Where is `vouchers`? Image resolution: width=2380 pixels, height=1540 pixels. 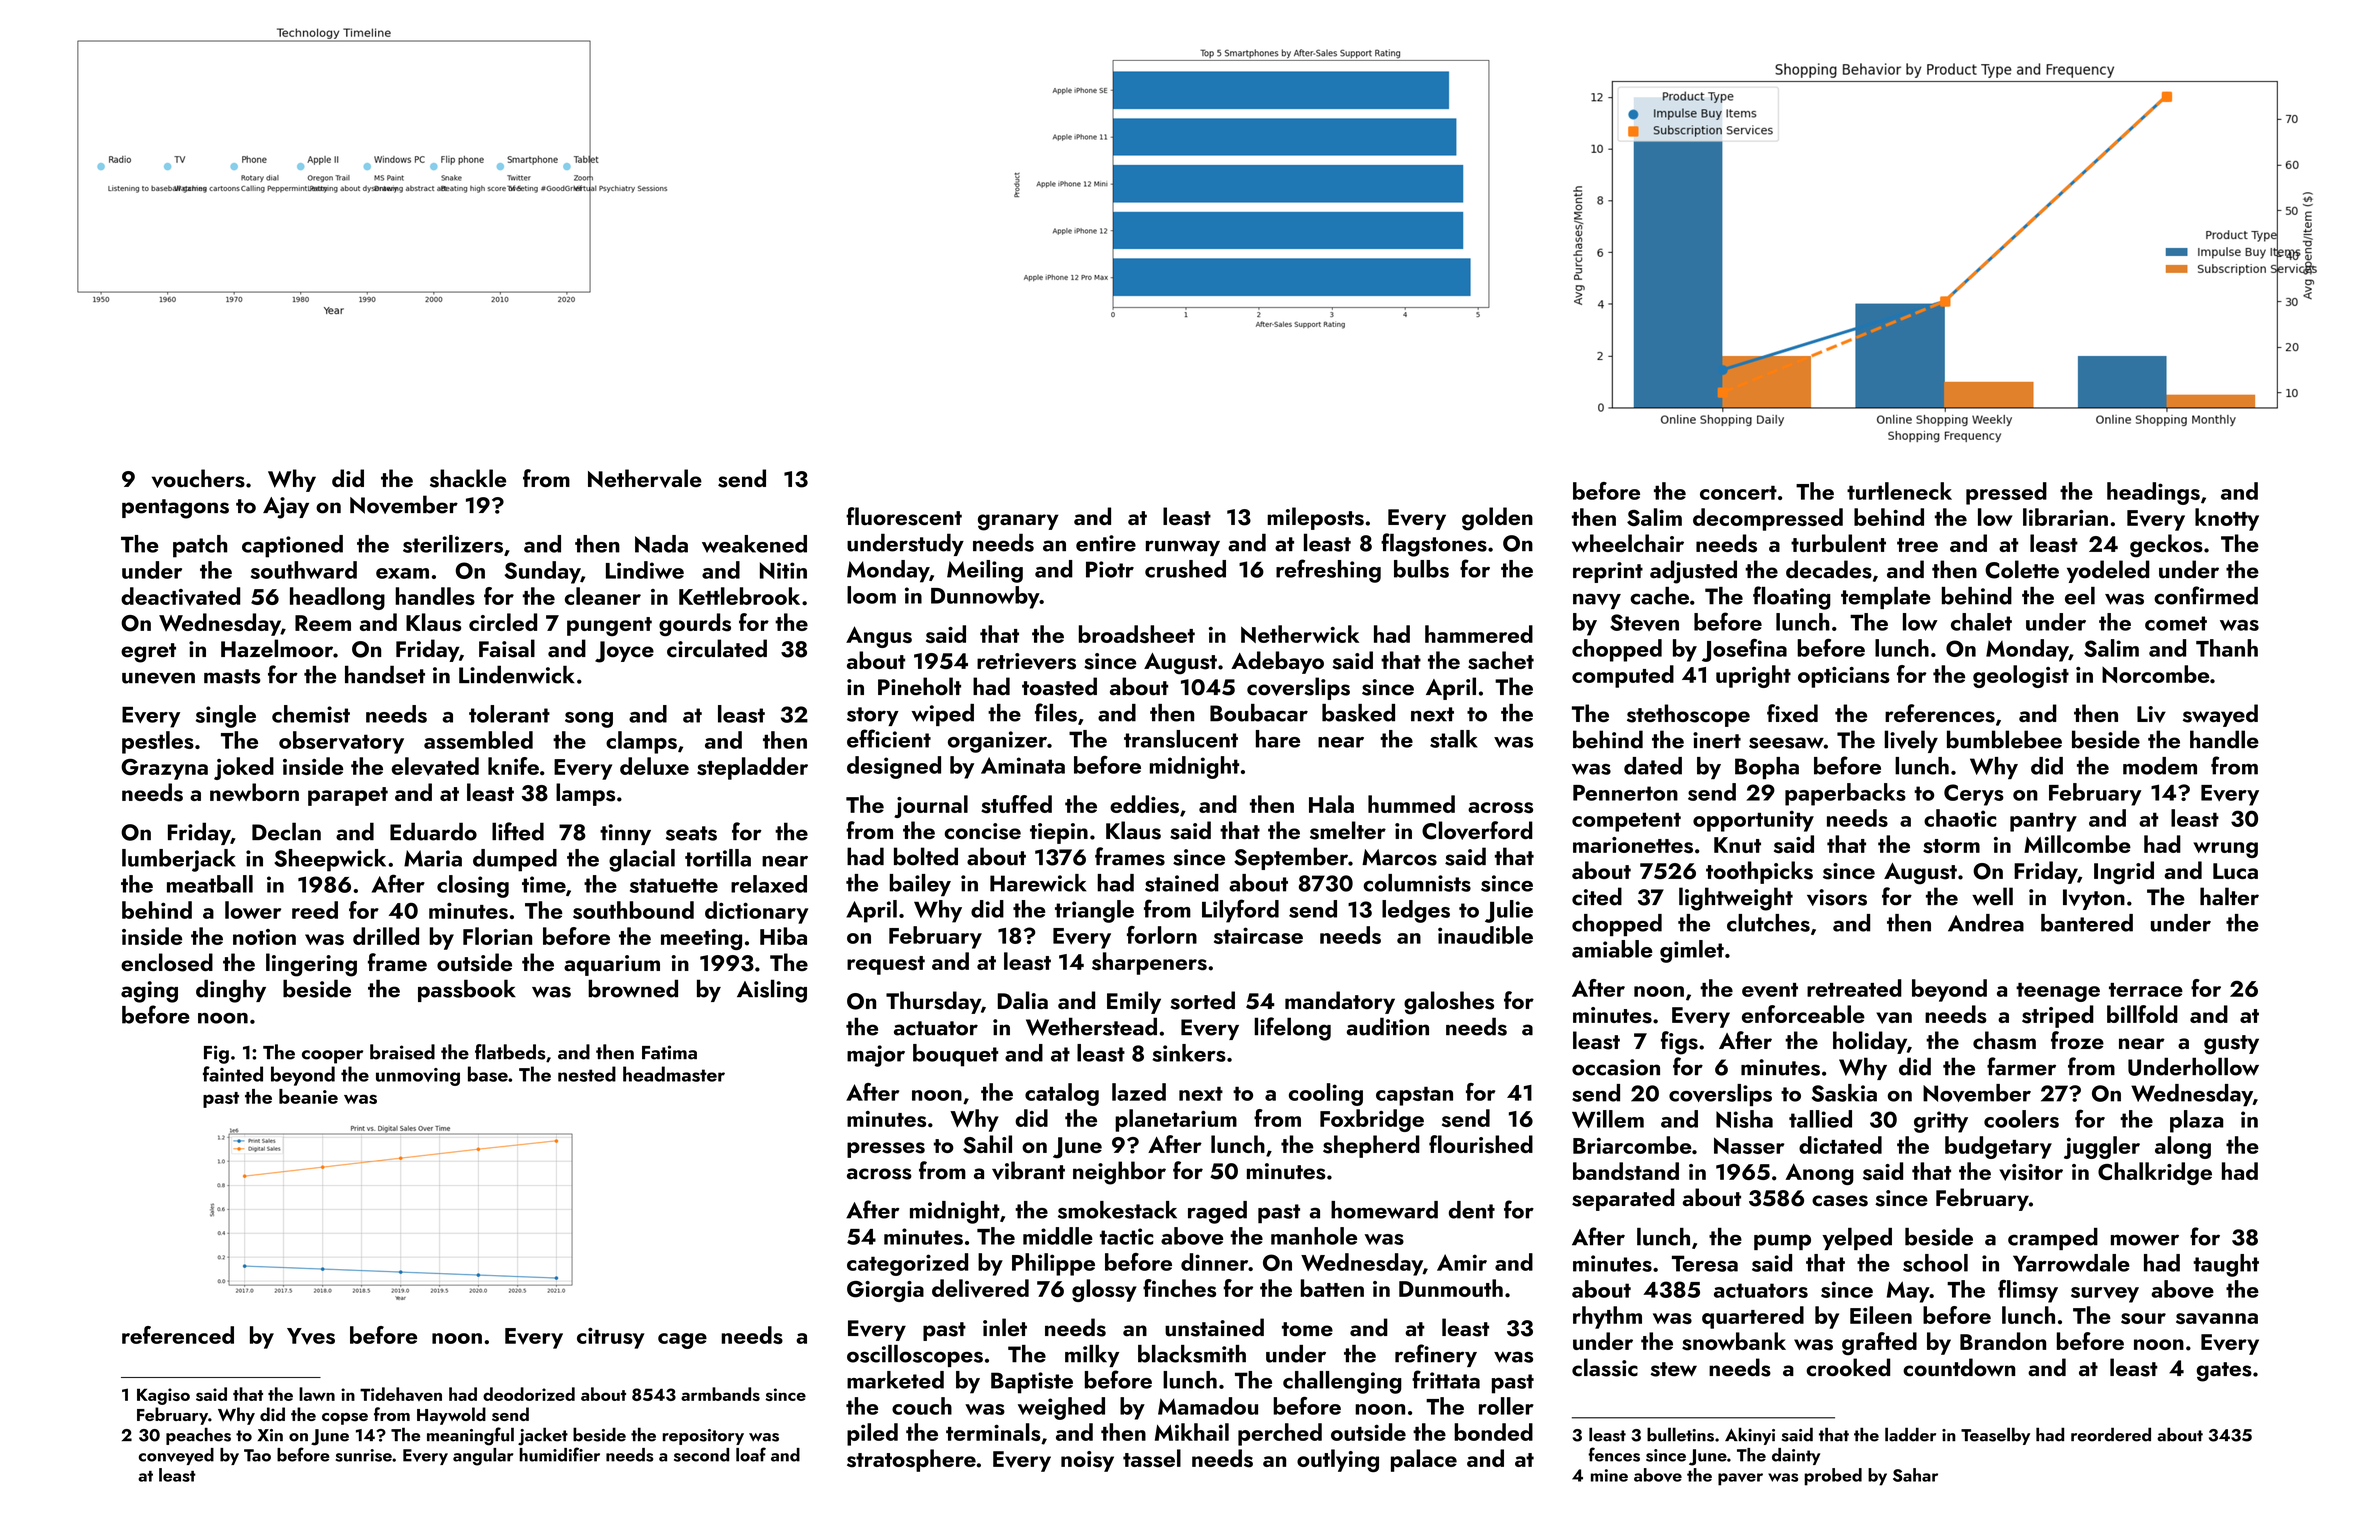
vouchers is located at coordinates (198, 478).
